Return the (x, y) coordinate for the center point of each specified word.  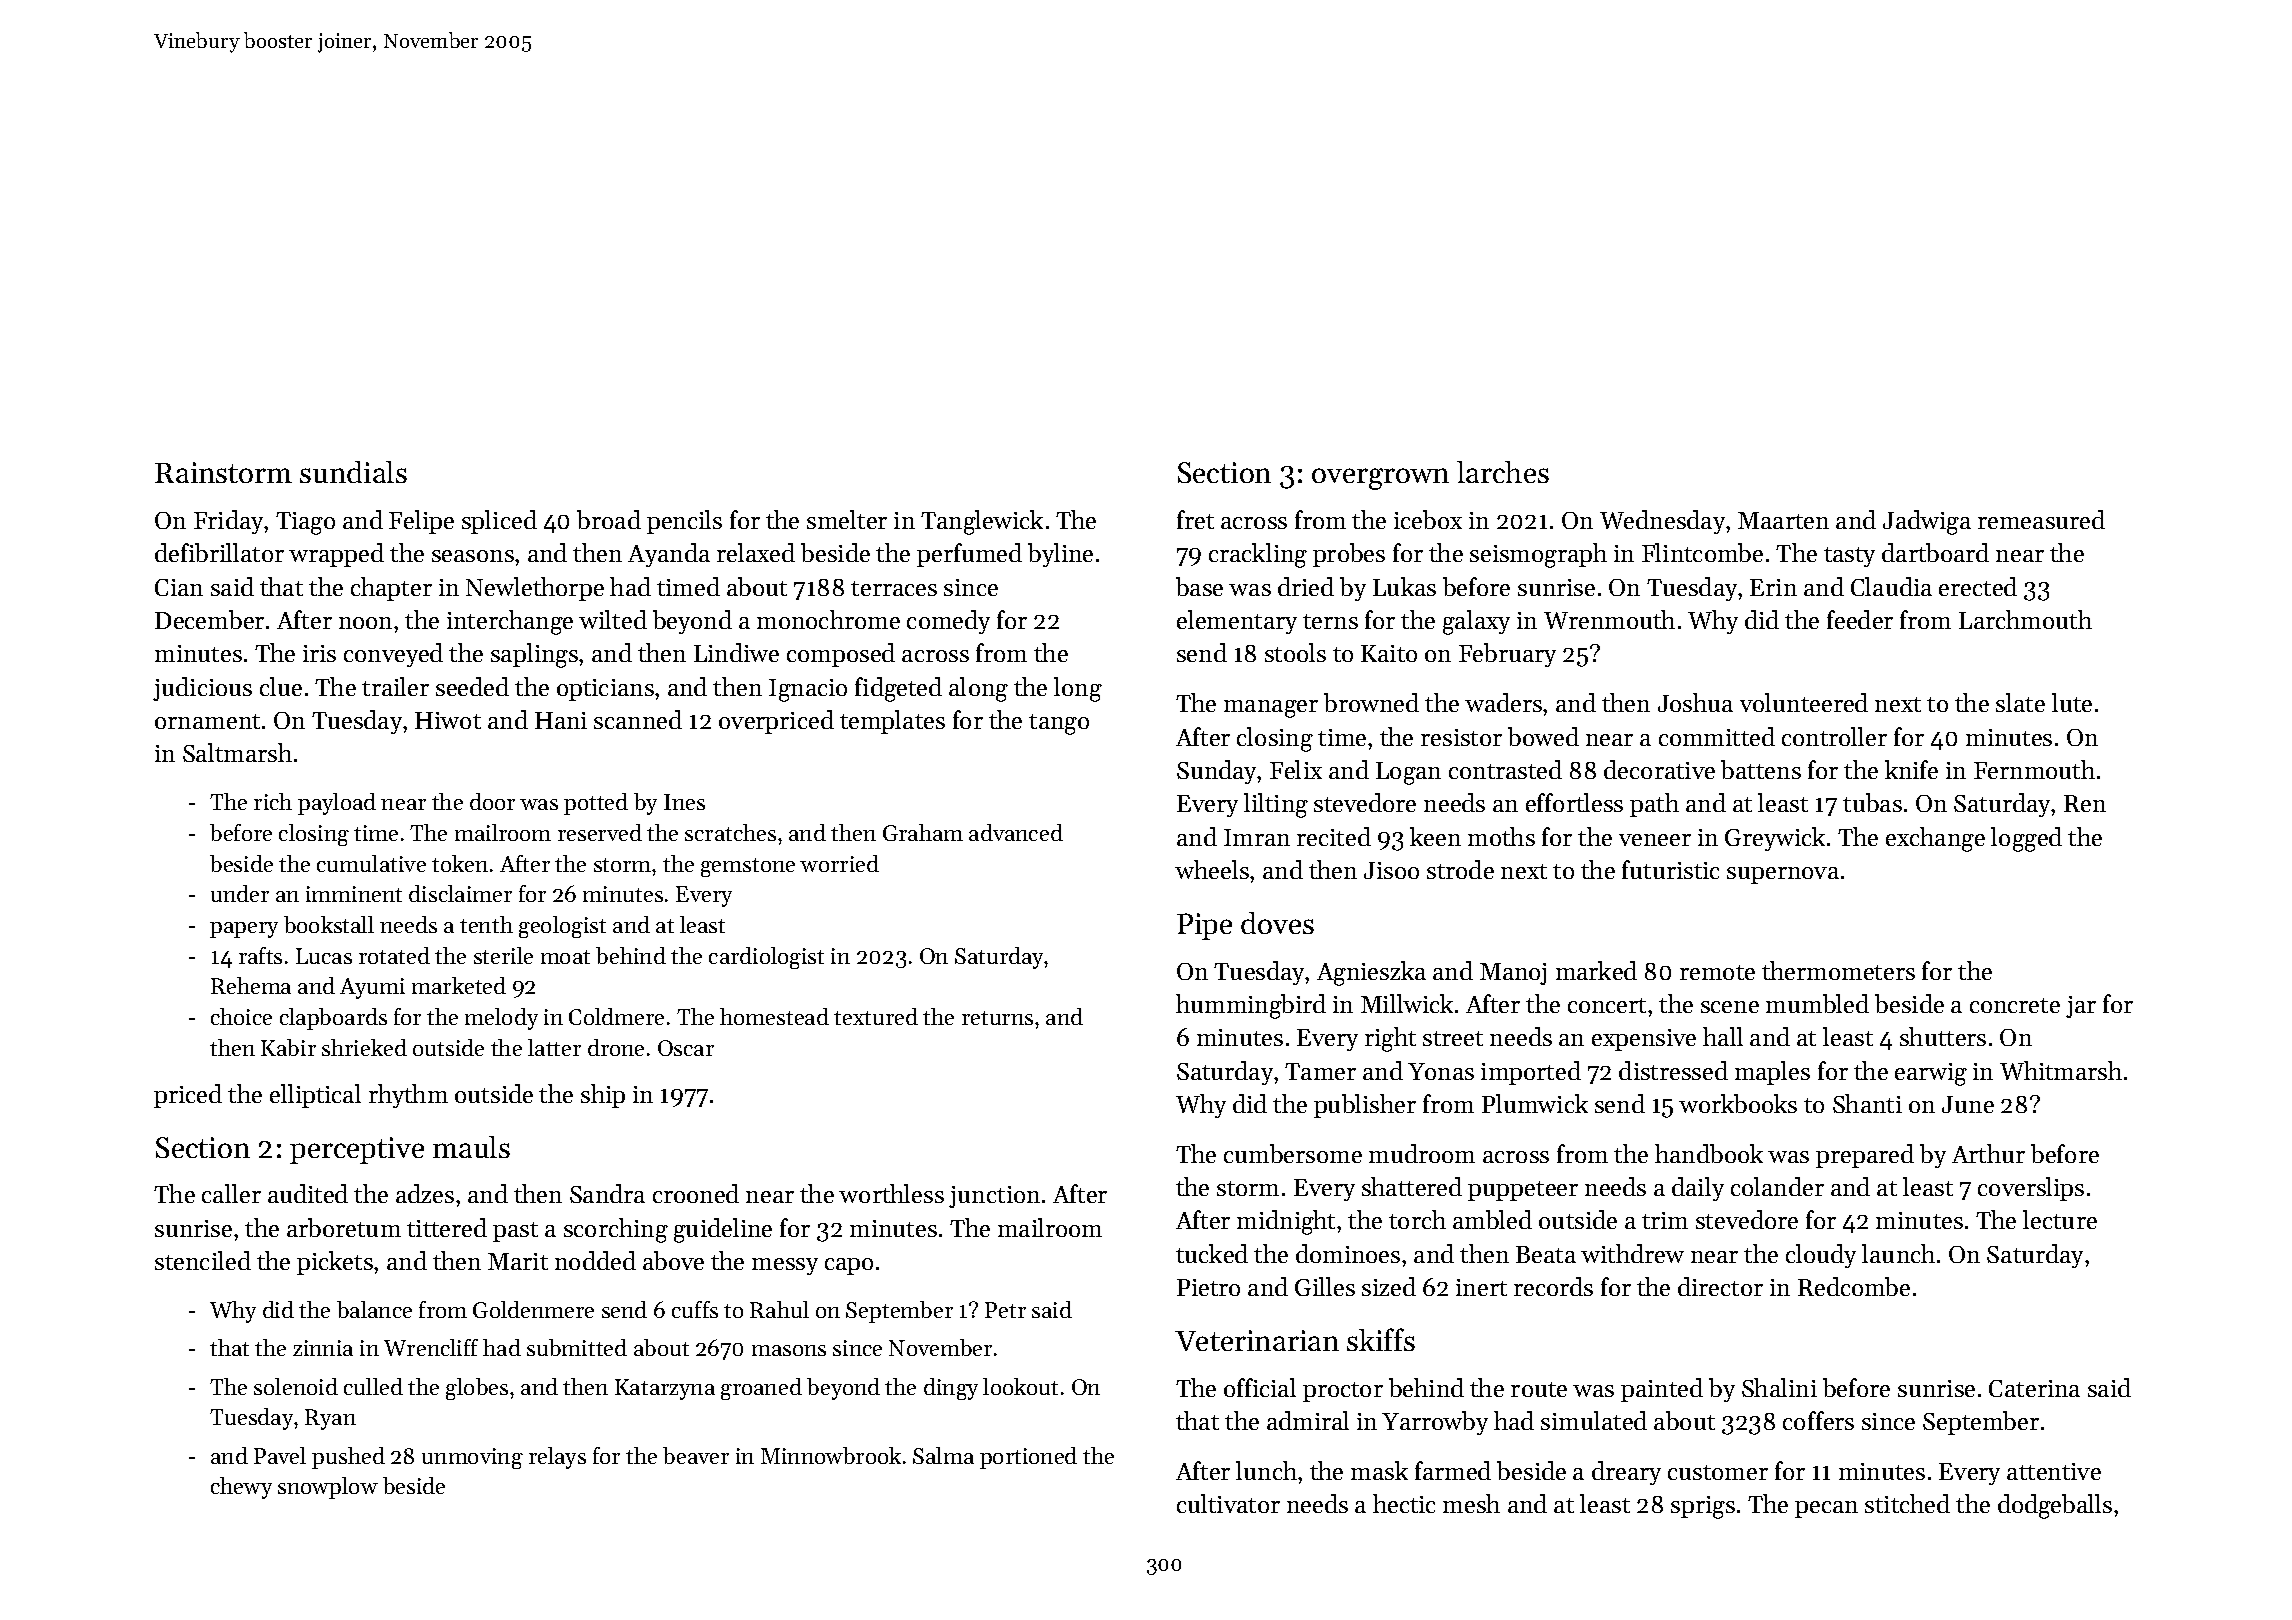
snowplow (328, 1488)
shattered (1412, 1186)
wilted (613, 619)
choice (241, 1016)
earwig (1931, 1074)
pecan (1826, 1509)
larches (1503, 472)
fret (1195, 519)
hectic (1404, 1503)
